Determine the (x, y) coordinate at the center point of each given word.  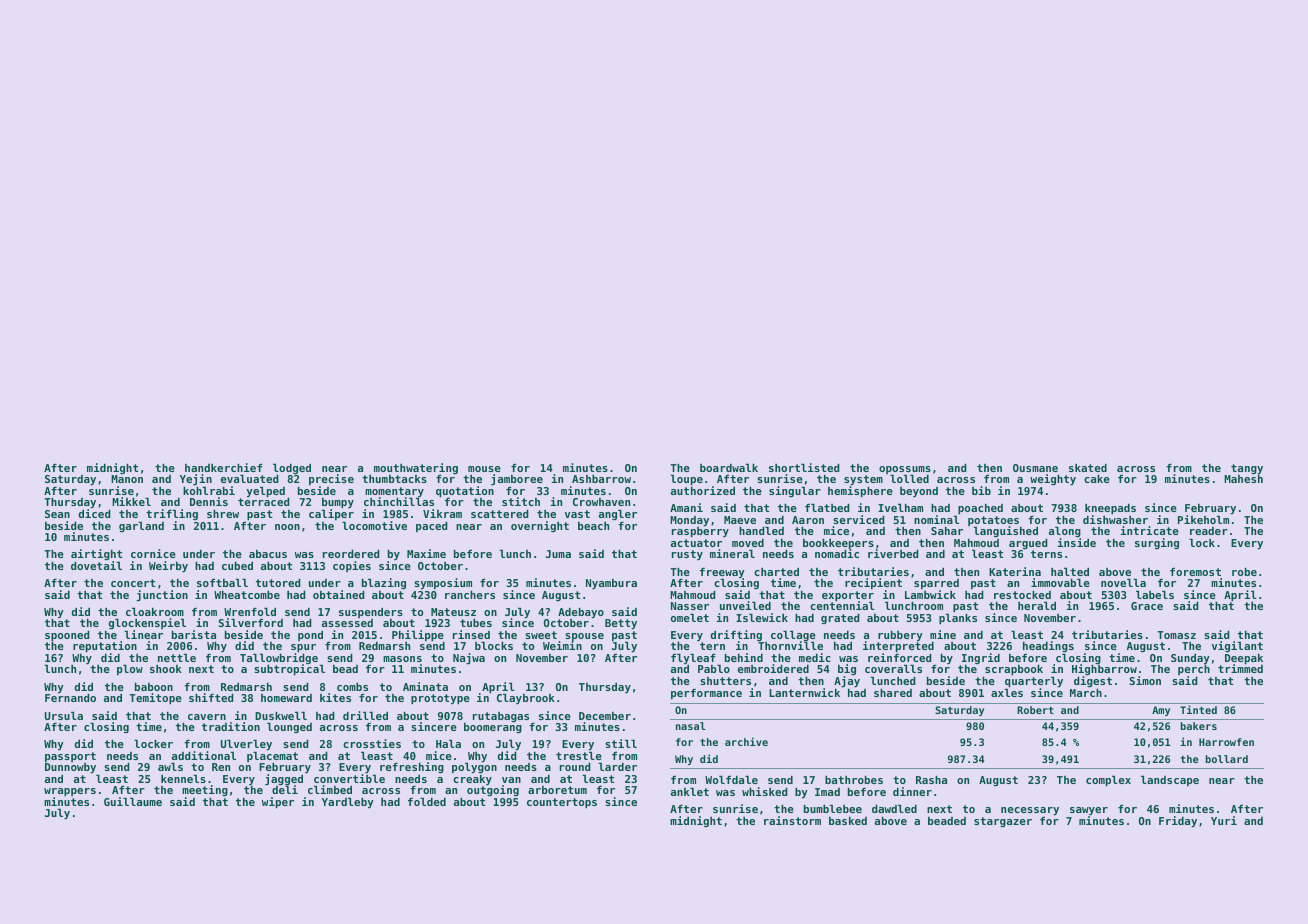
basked (848, 820)
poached (980, 509)
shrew (223, 513)
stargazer (1003, 822)
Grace (1147, 606)
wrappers (70, 792)
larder (617, 766)
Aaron (808, 520)
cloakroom (155, 611)
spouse (584, 637)
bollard (1227, 759)
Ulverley (246, 745)
